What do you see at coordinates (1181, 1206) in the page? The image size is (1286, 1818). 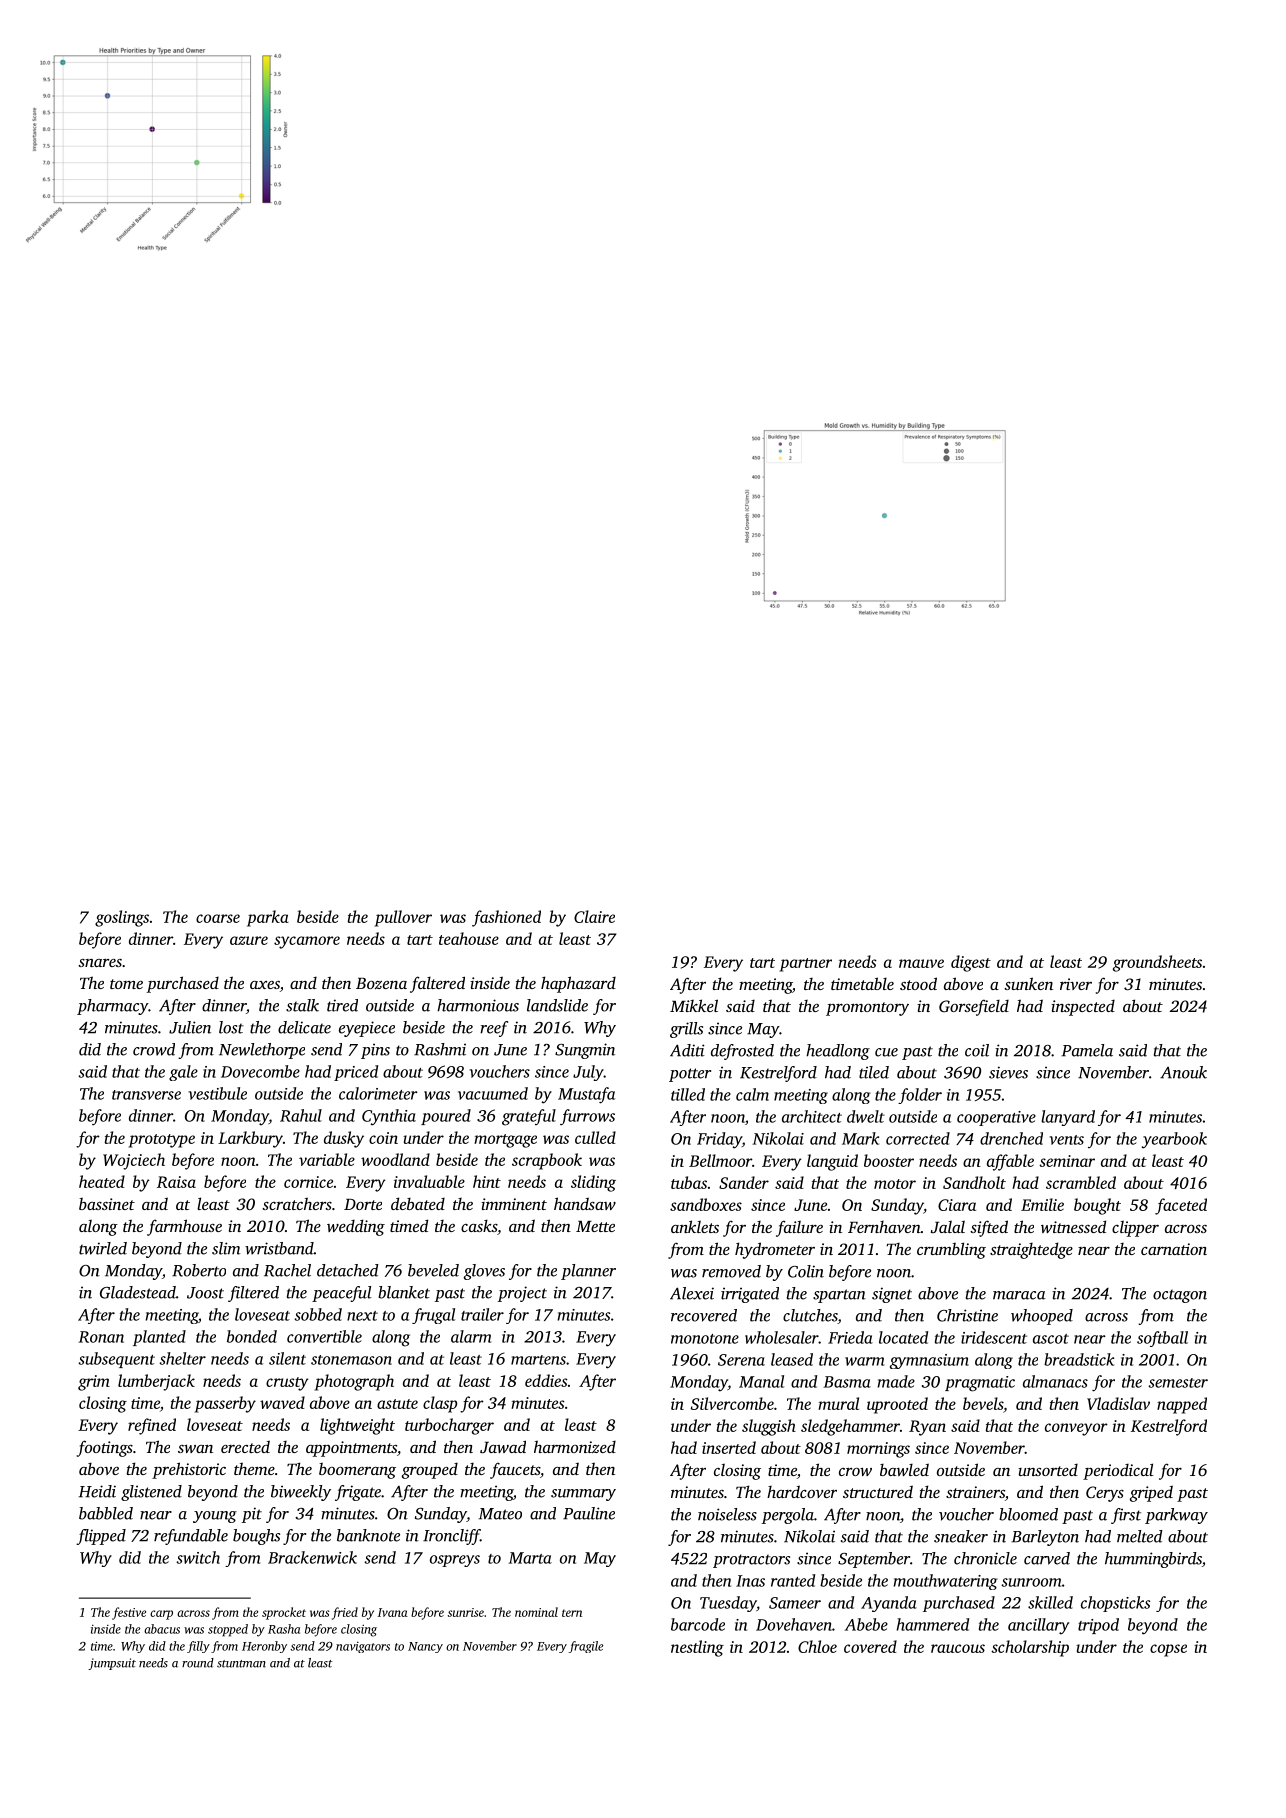 I see `faceted` at bounding box center [1181, 1206].
